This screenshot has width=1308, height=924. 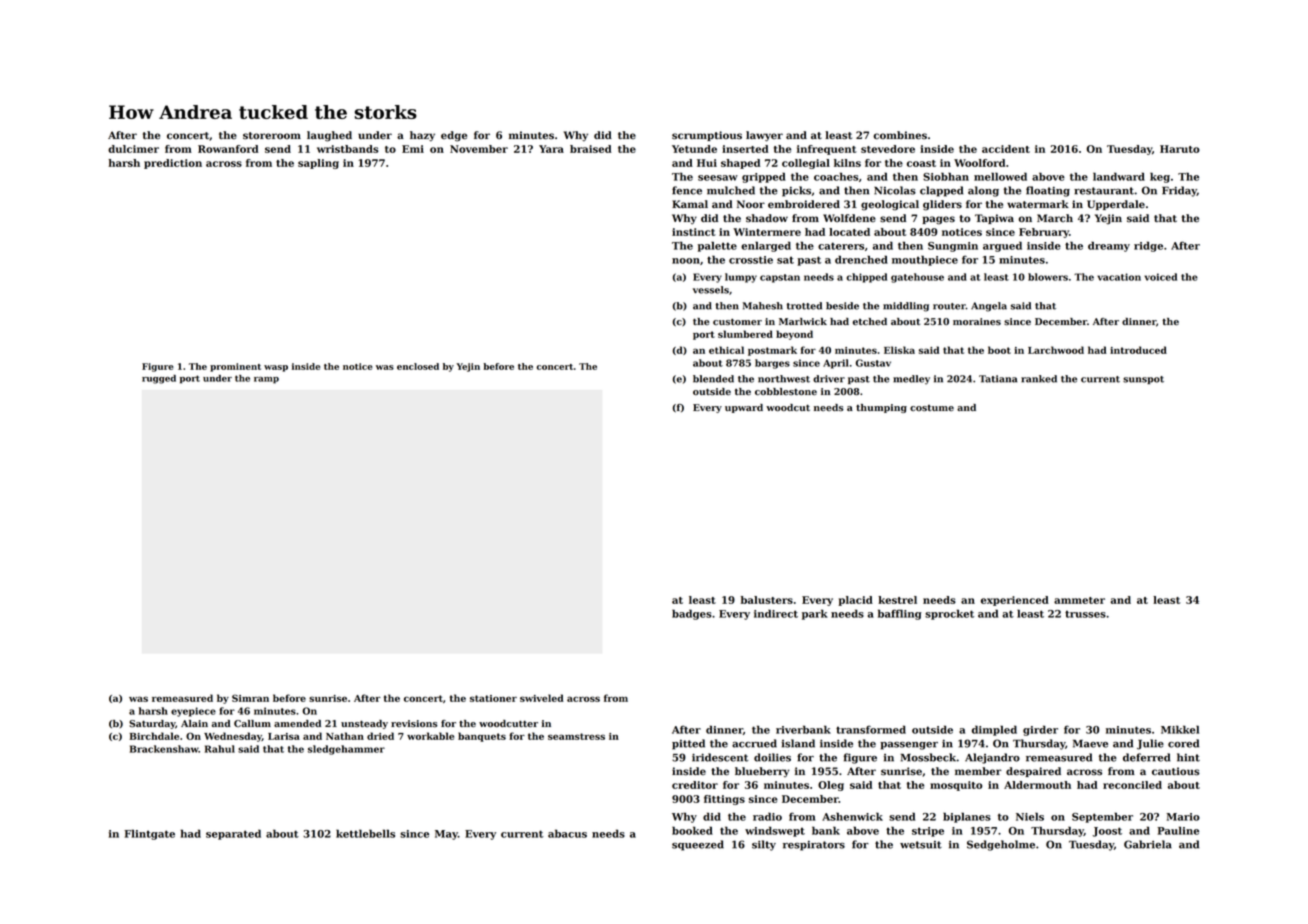 What do you see at coordinates (994, 219) in the screenshot?
I see `Tapiwa` at bounding box center [994, 219].
